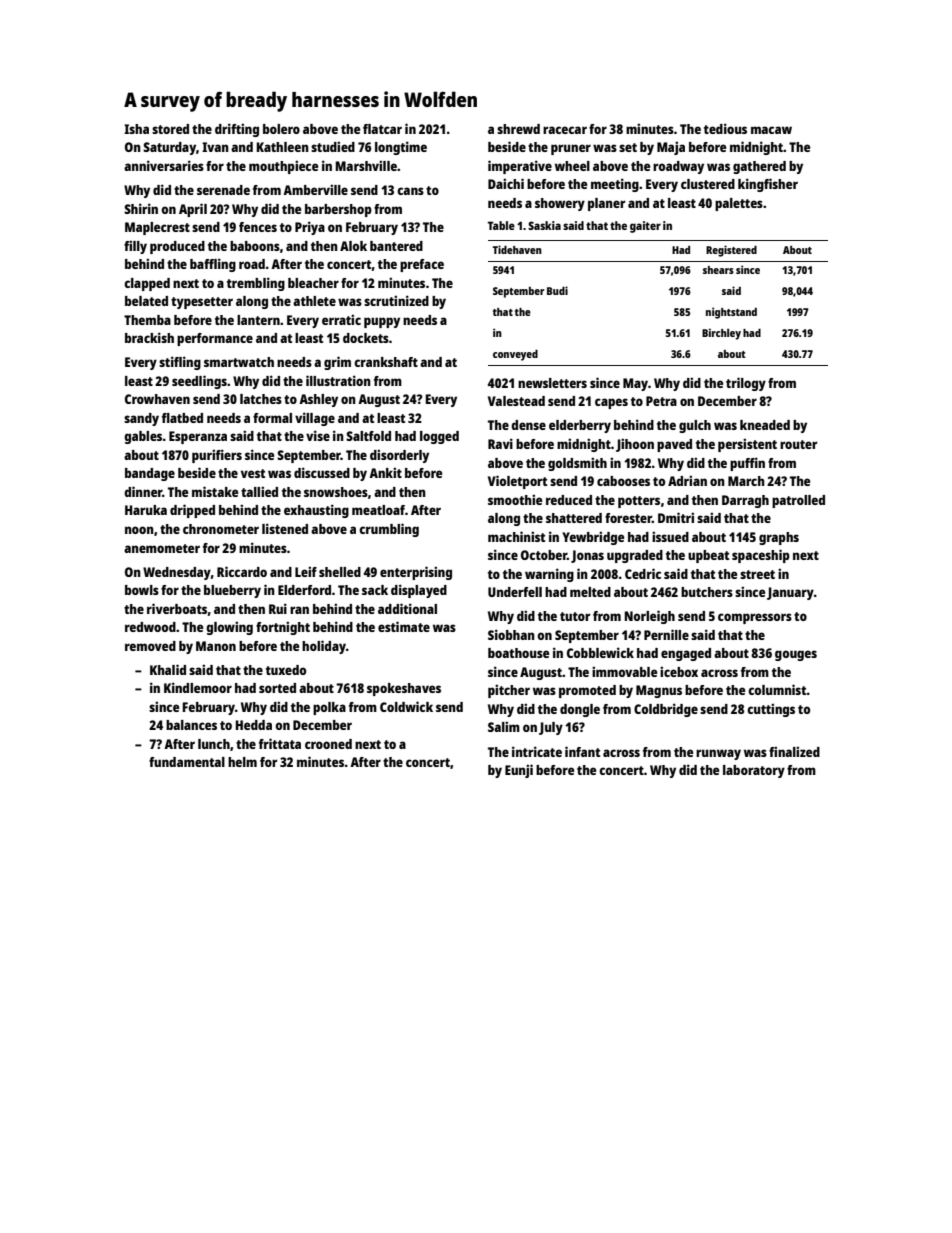  I want to click on fundamental, so click(187, 762).
